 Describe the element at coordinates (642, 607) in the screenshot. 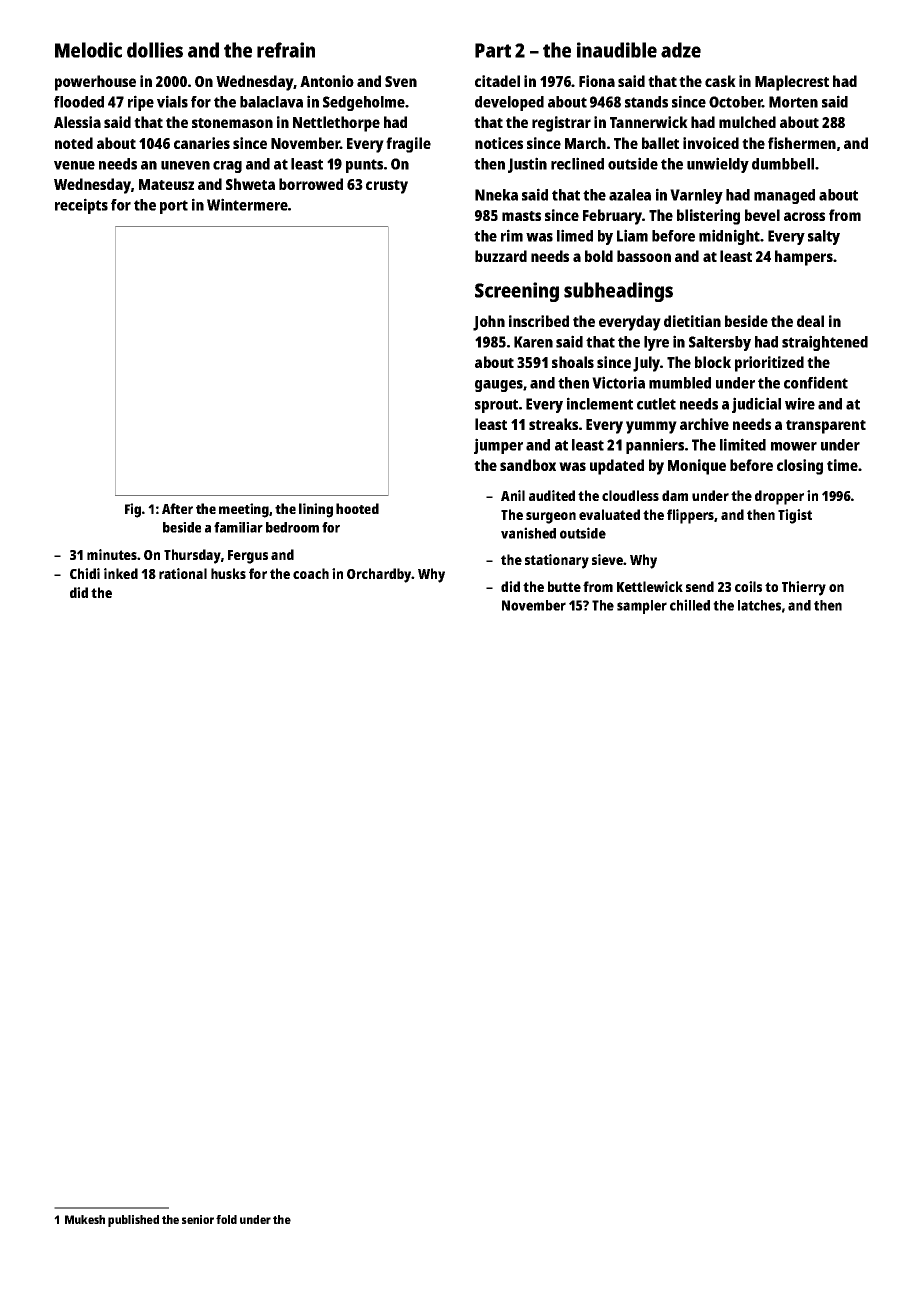

I see `sampler` at that location.
